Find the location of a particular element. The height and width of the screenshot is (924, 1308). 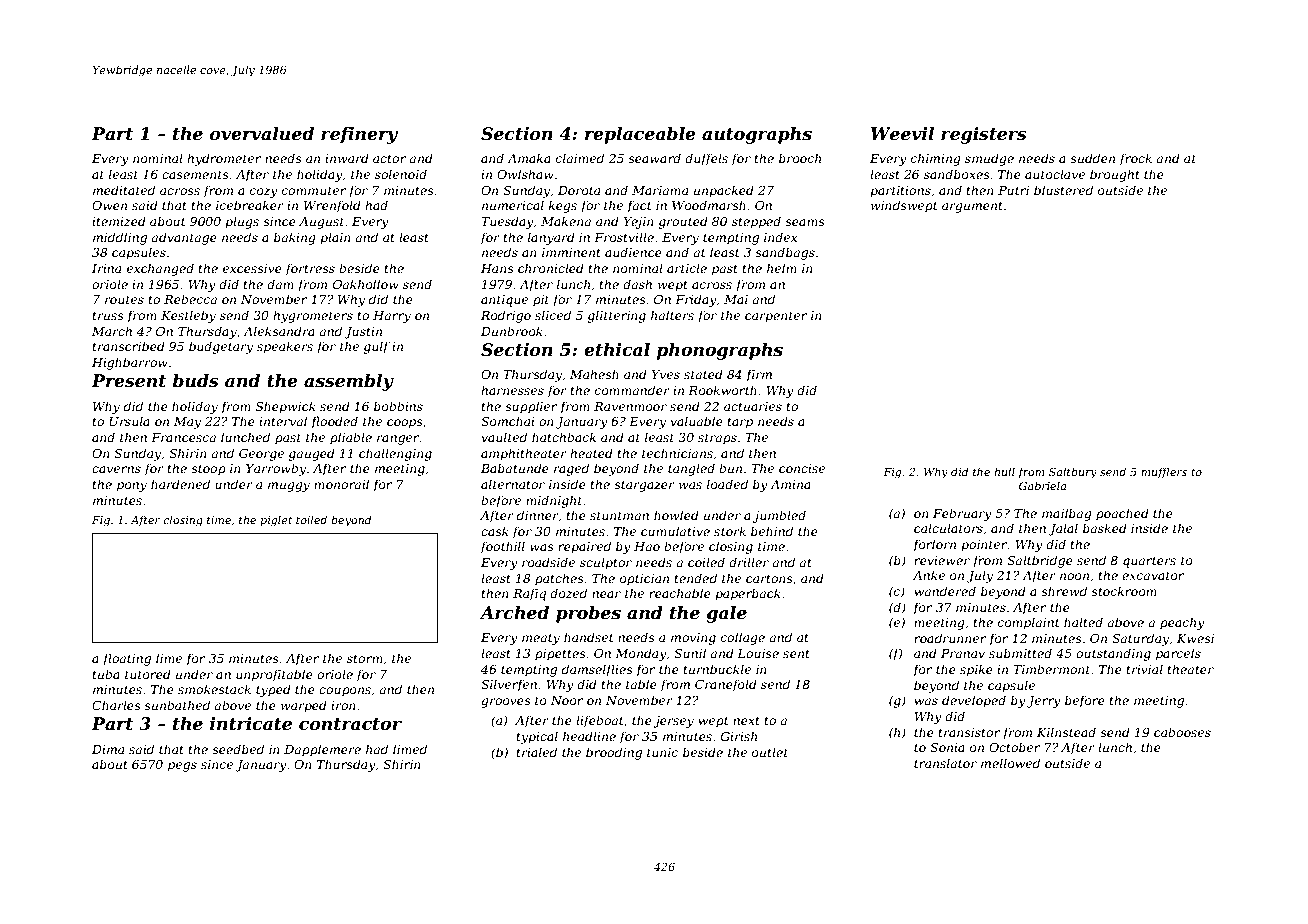

argument is located at coordinates (972, 207).
